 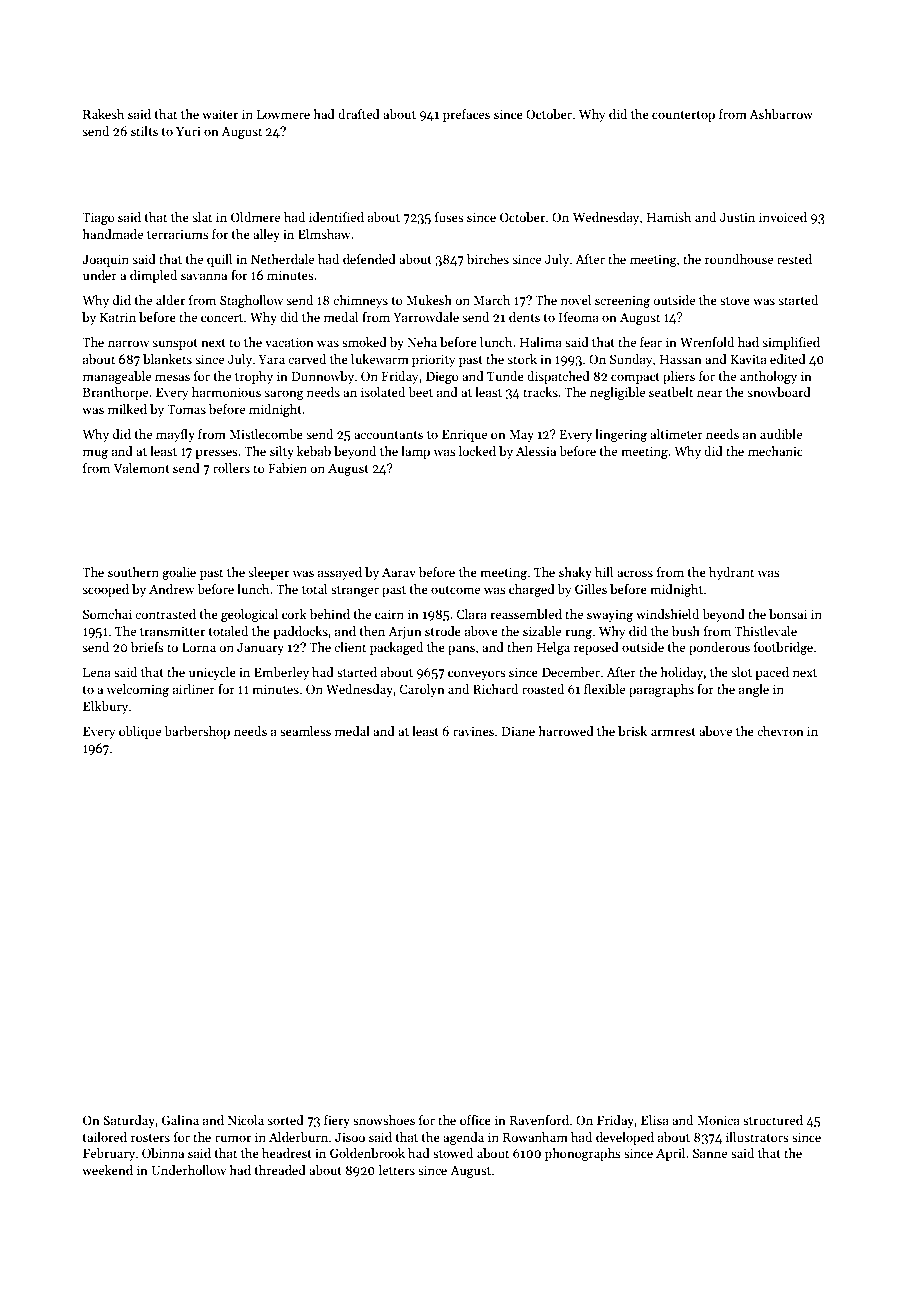 What do you see at coordinates (305, 731) in the screenshot?
I see `seamless` at bounding box center [305, 731].
